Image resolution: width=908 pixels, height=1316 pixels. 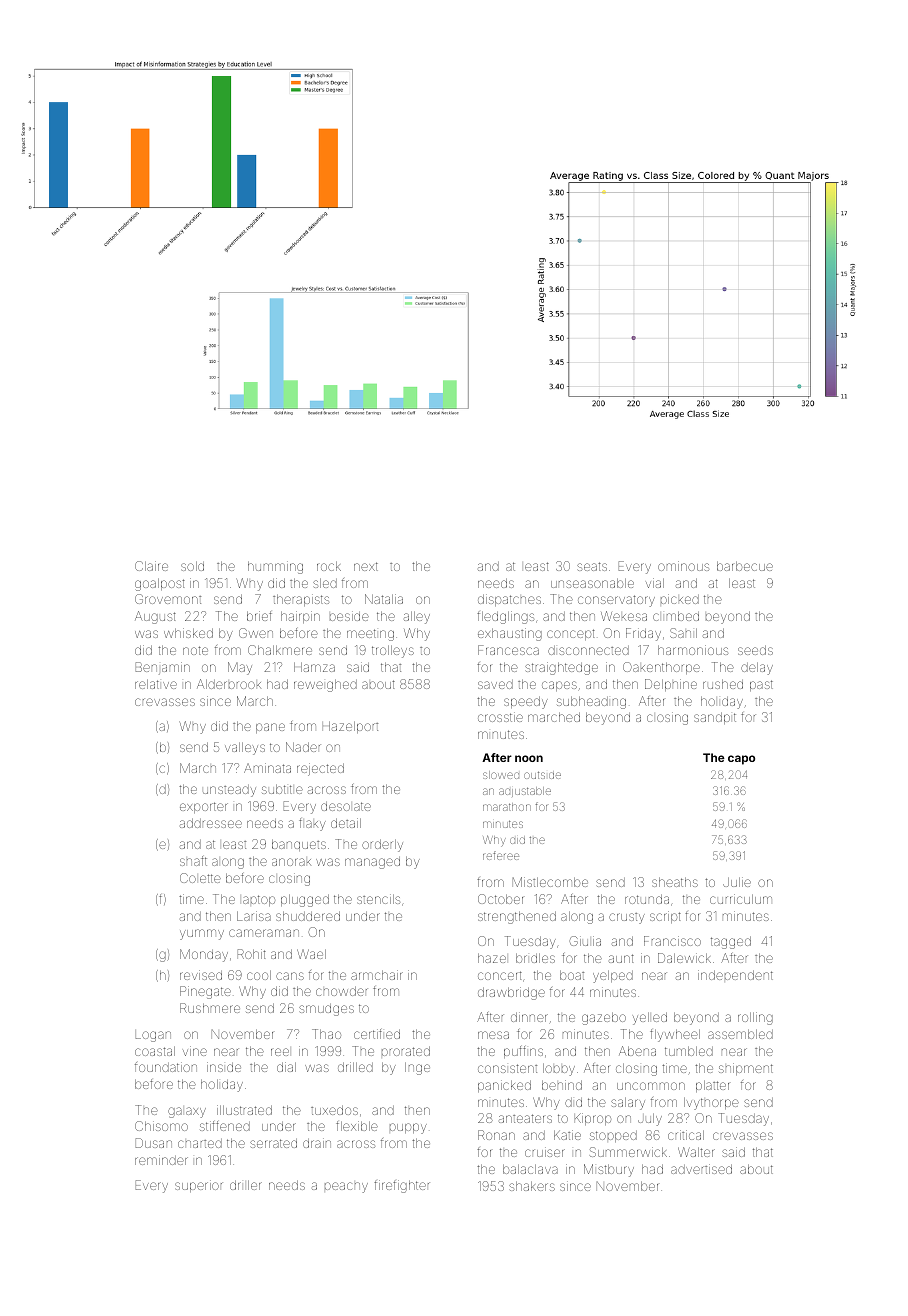 What do you see at coordinates (275, 567) in the document?
I see `humming` at bounding box center [275, 567].
